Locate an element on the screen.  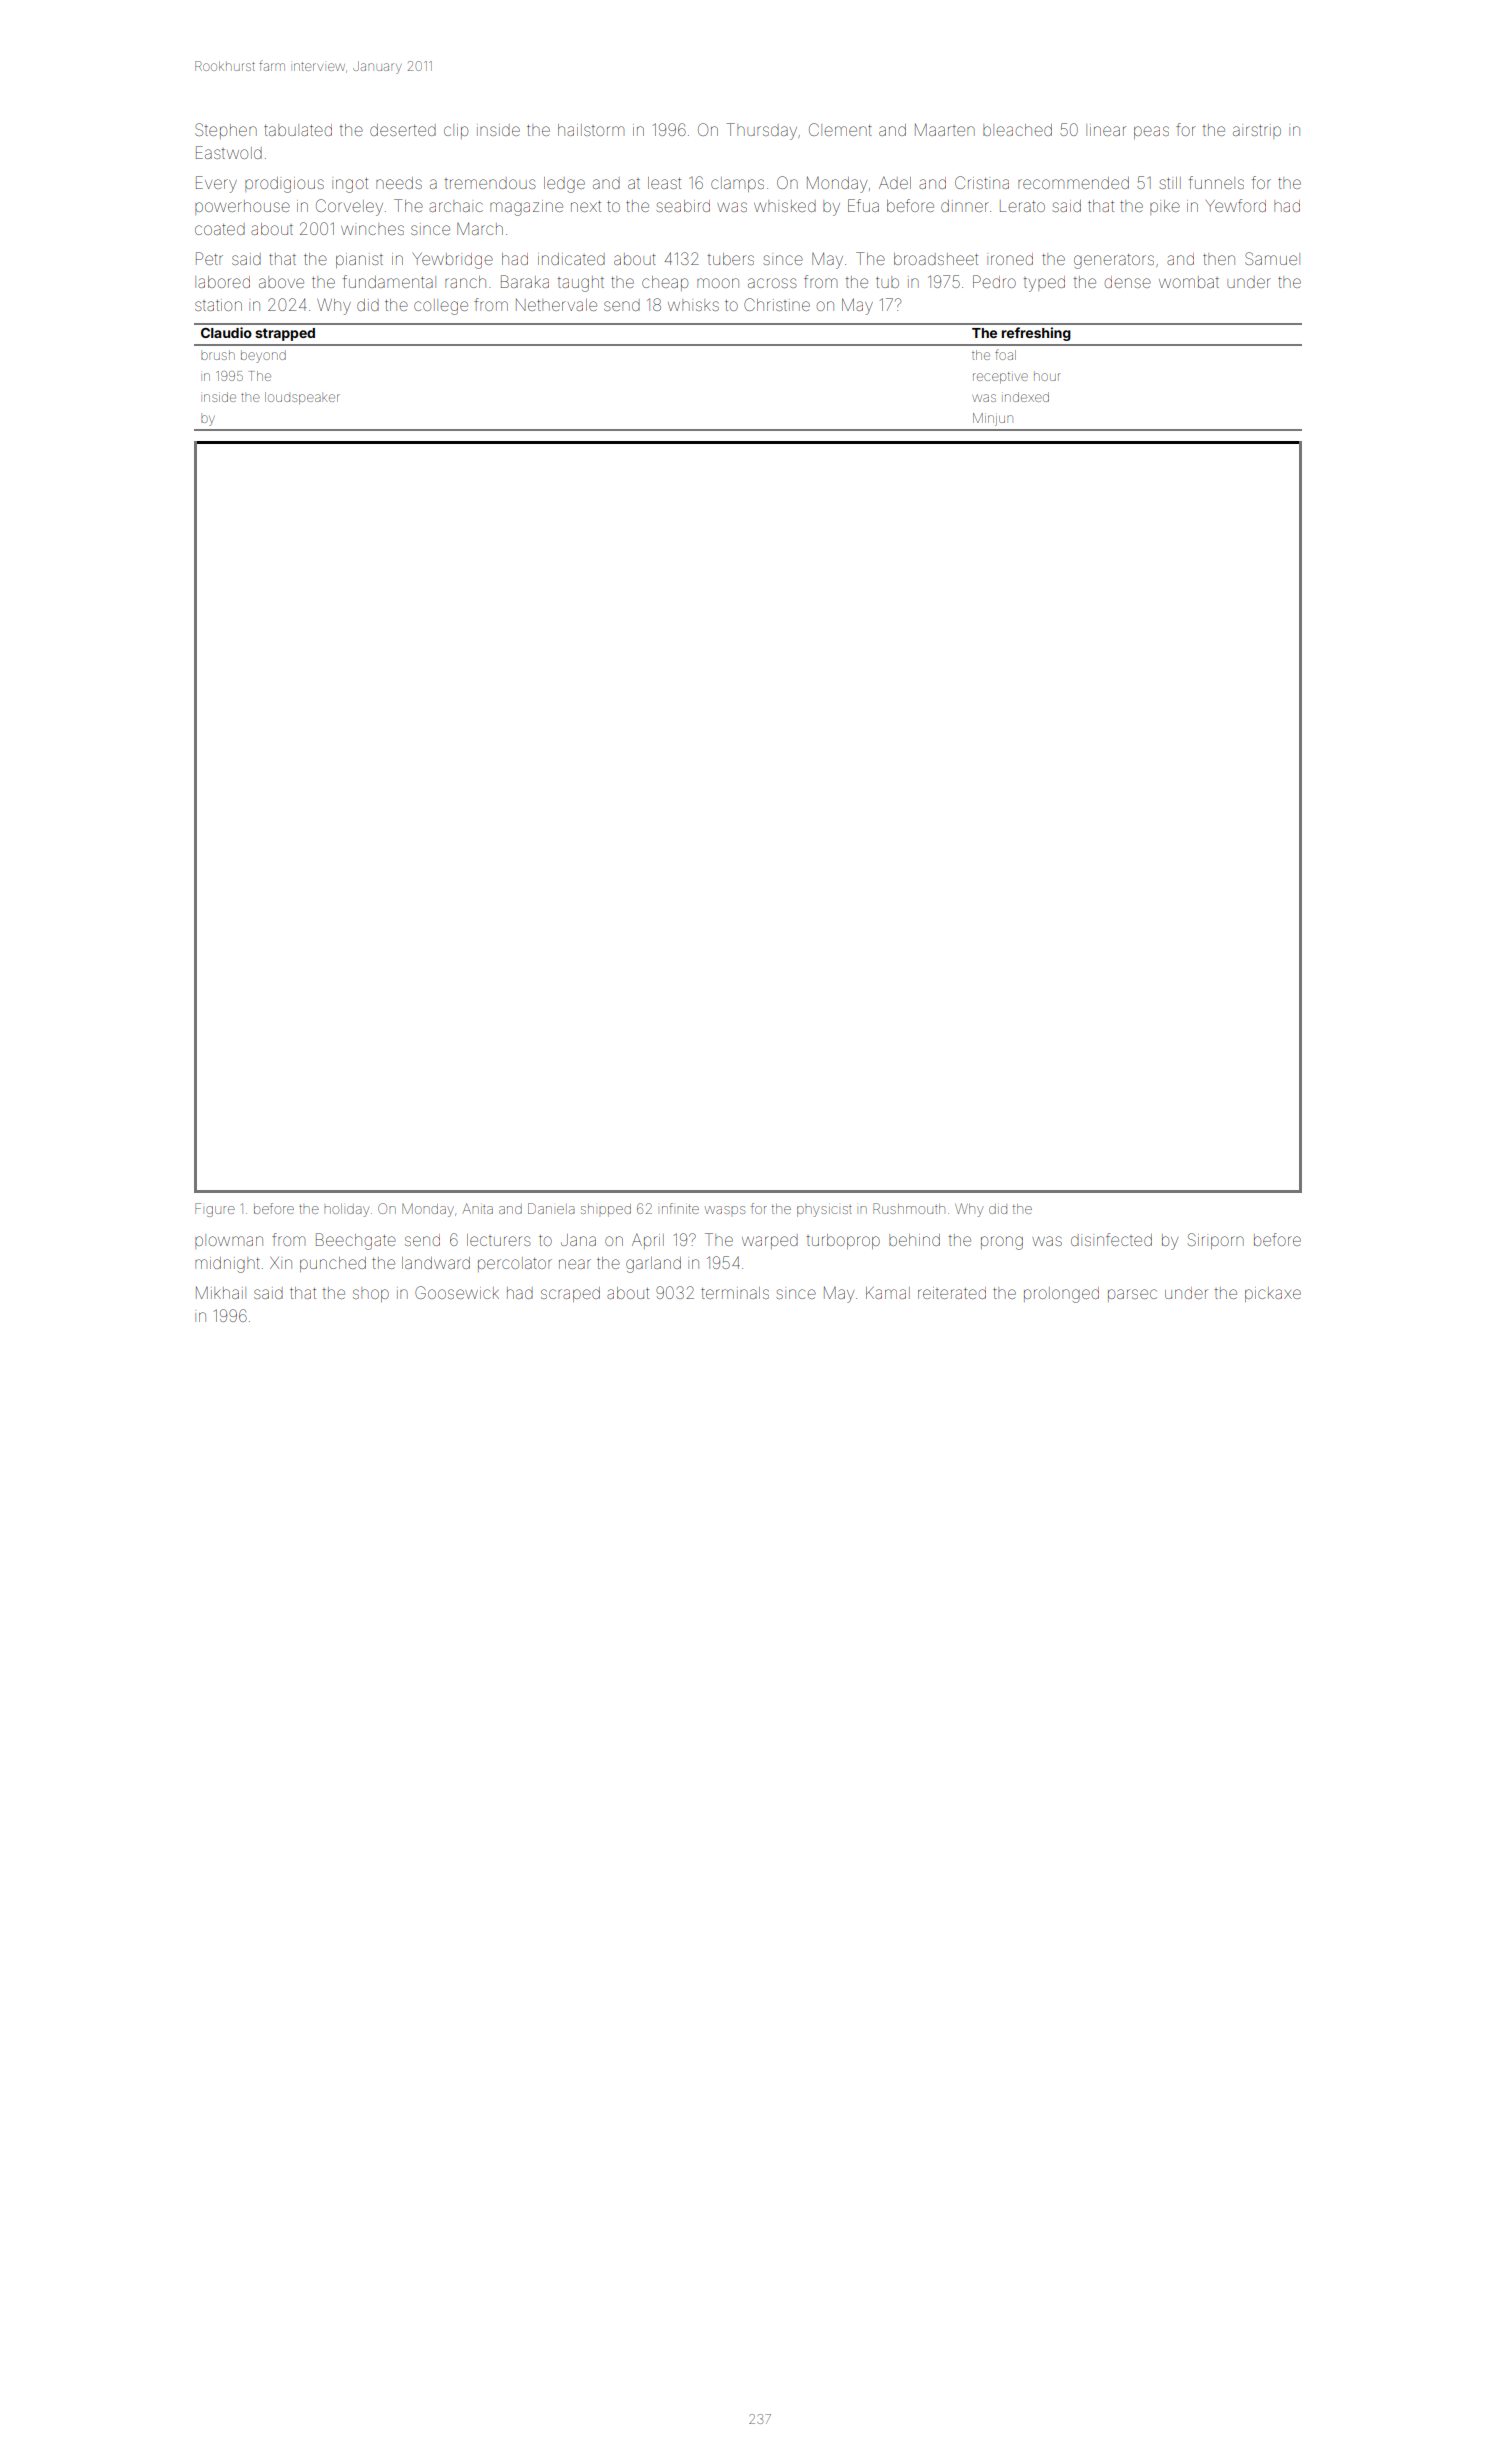
pickaxe is located at coordinates (1273, 1294).
